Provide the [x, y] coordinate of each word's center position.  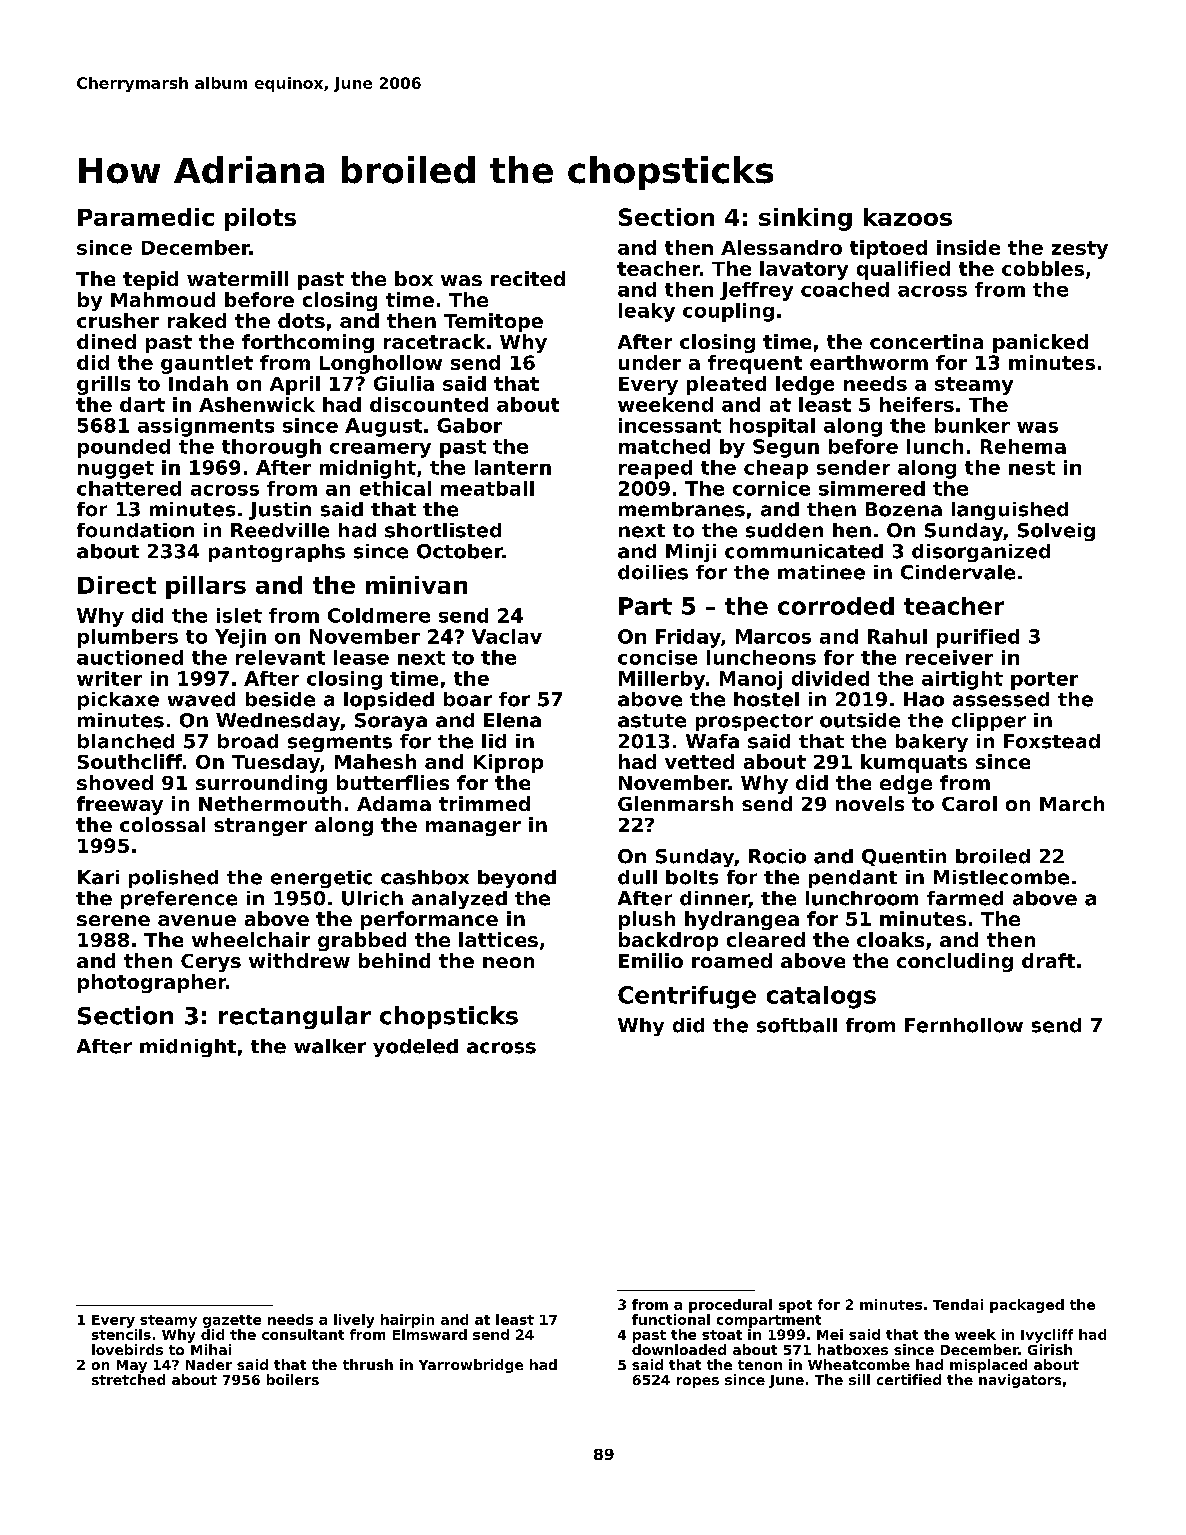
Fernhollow [964, 1025]
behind [394, 960]
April [295, 385]
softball [797, 1025]
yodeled [415, 1048]
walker [330, 1046]
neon [508, 962]
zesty [1080, 250]
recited [528, 278]
